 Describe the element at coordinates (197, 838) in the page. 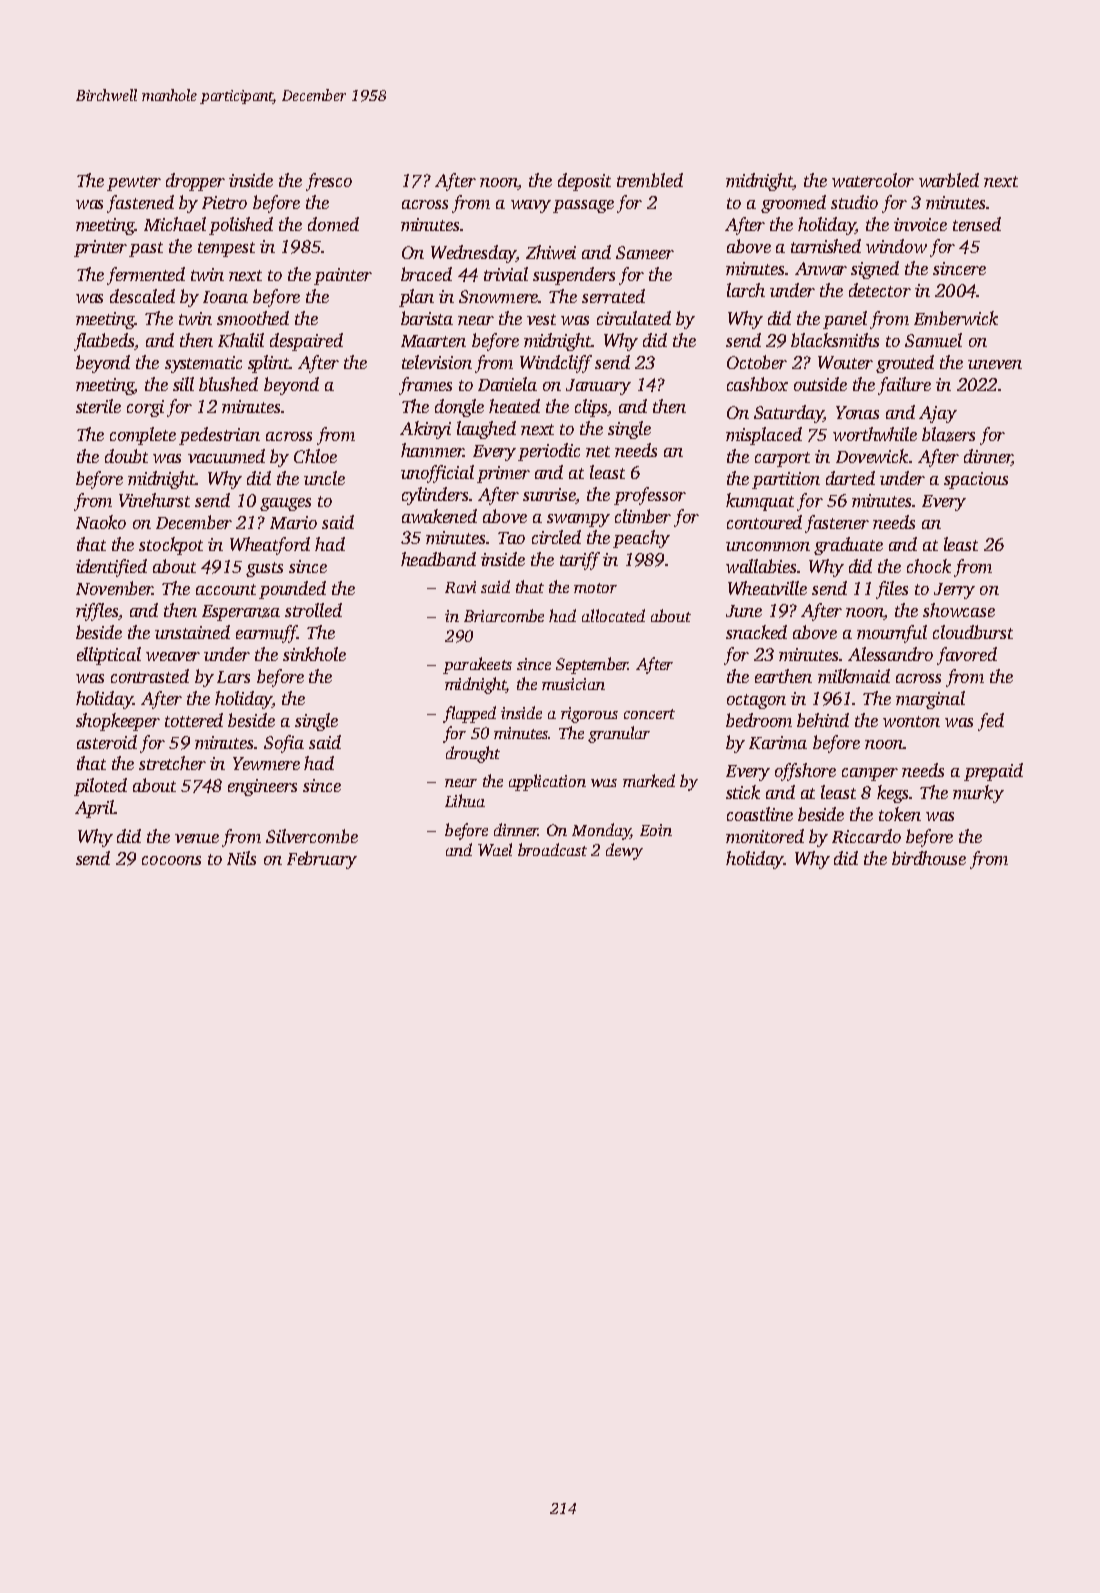

I see `venue` at that location.
